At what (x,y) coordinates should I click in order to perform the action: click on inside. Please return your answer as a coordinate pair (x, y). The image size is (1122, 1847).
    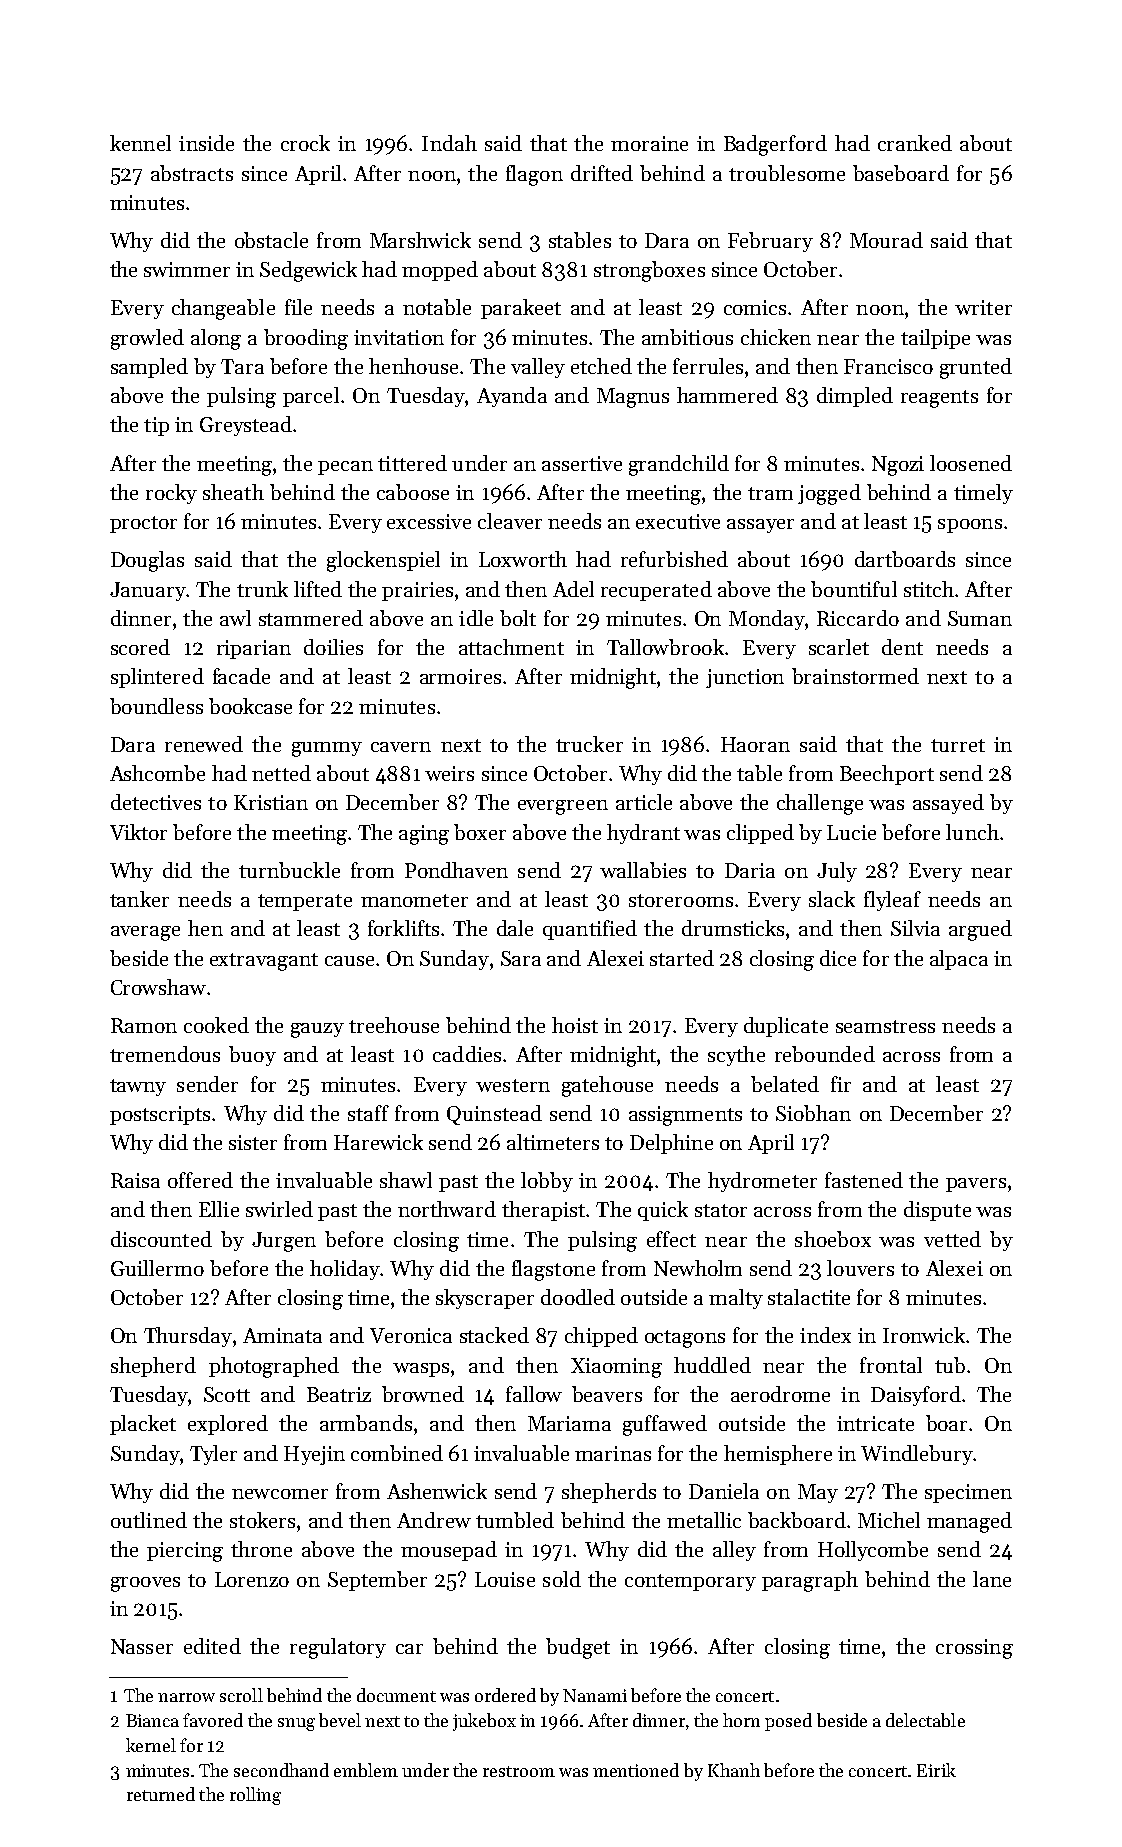
    Looking at the image, I should click on (206, 143).
